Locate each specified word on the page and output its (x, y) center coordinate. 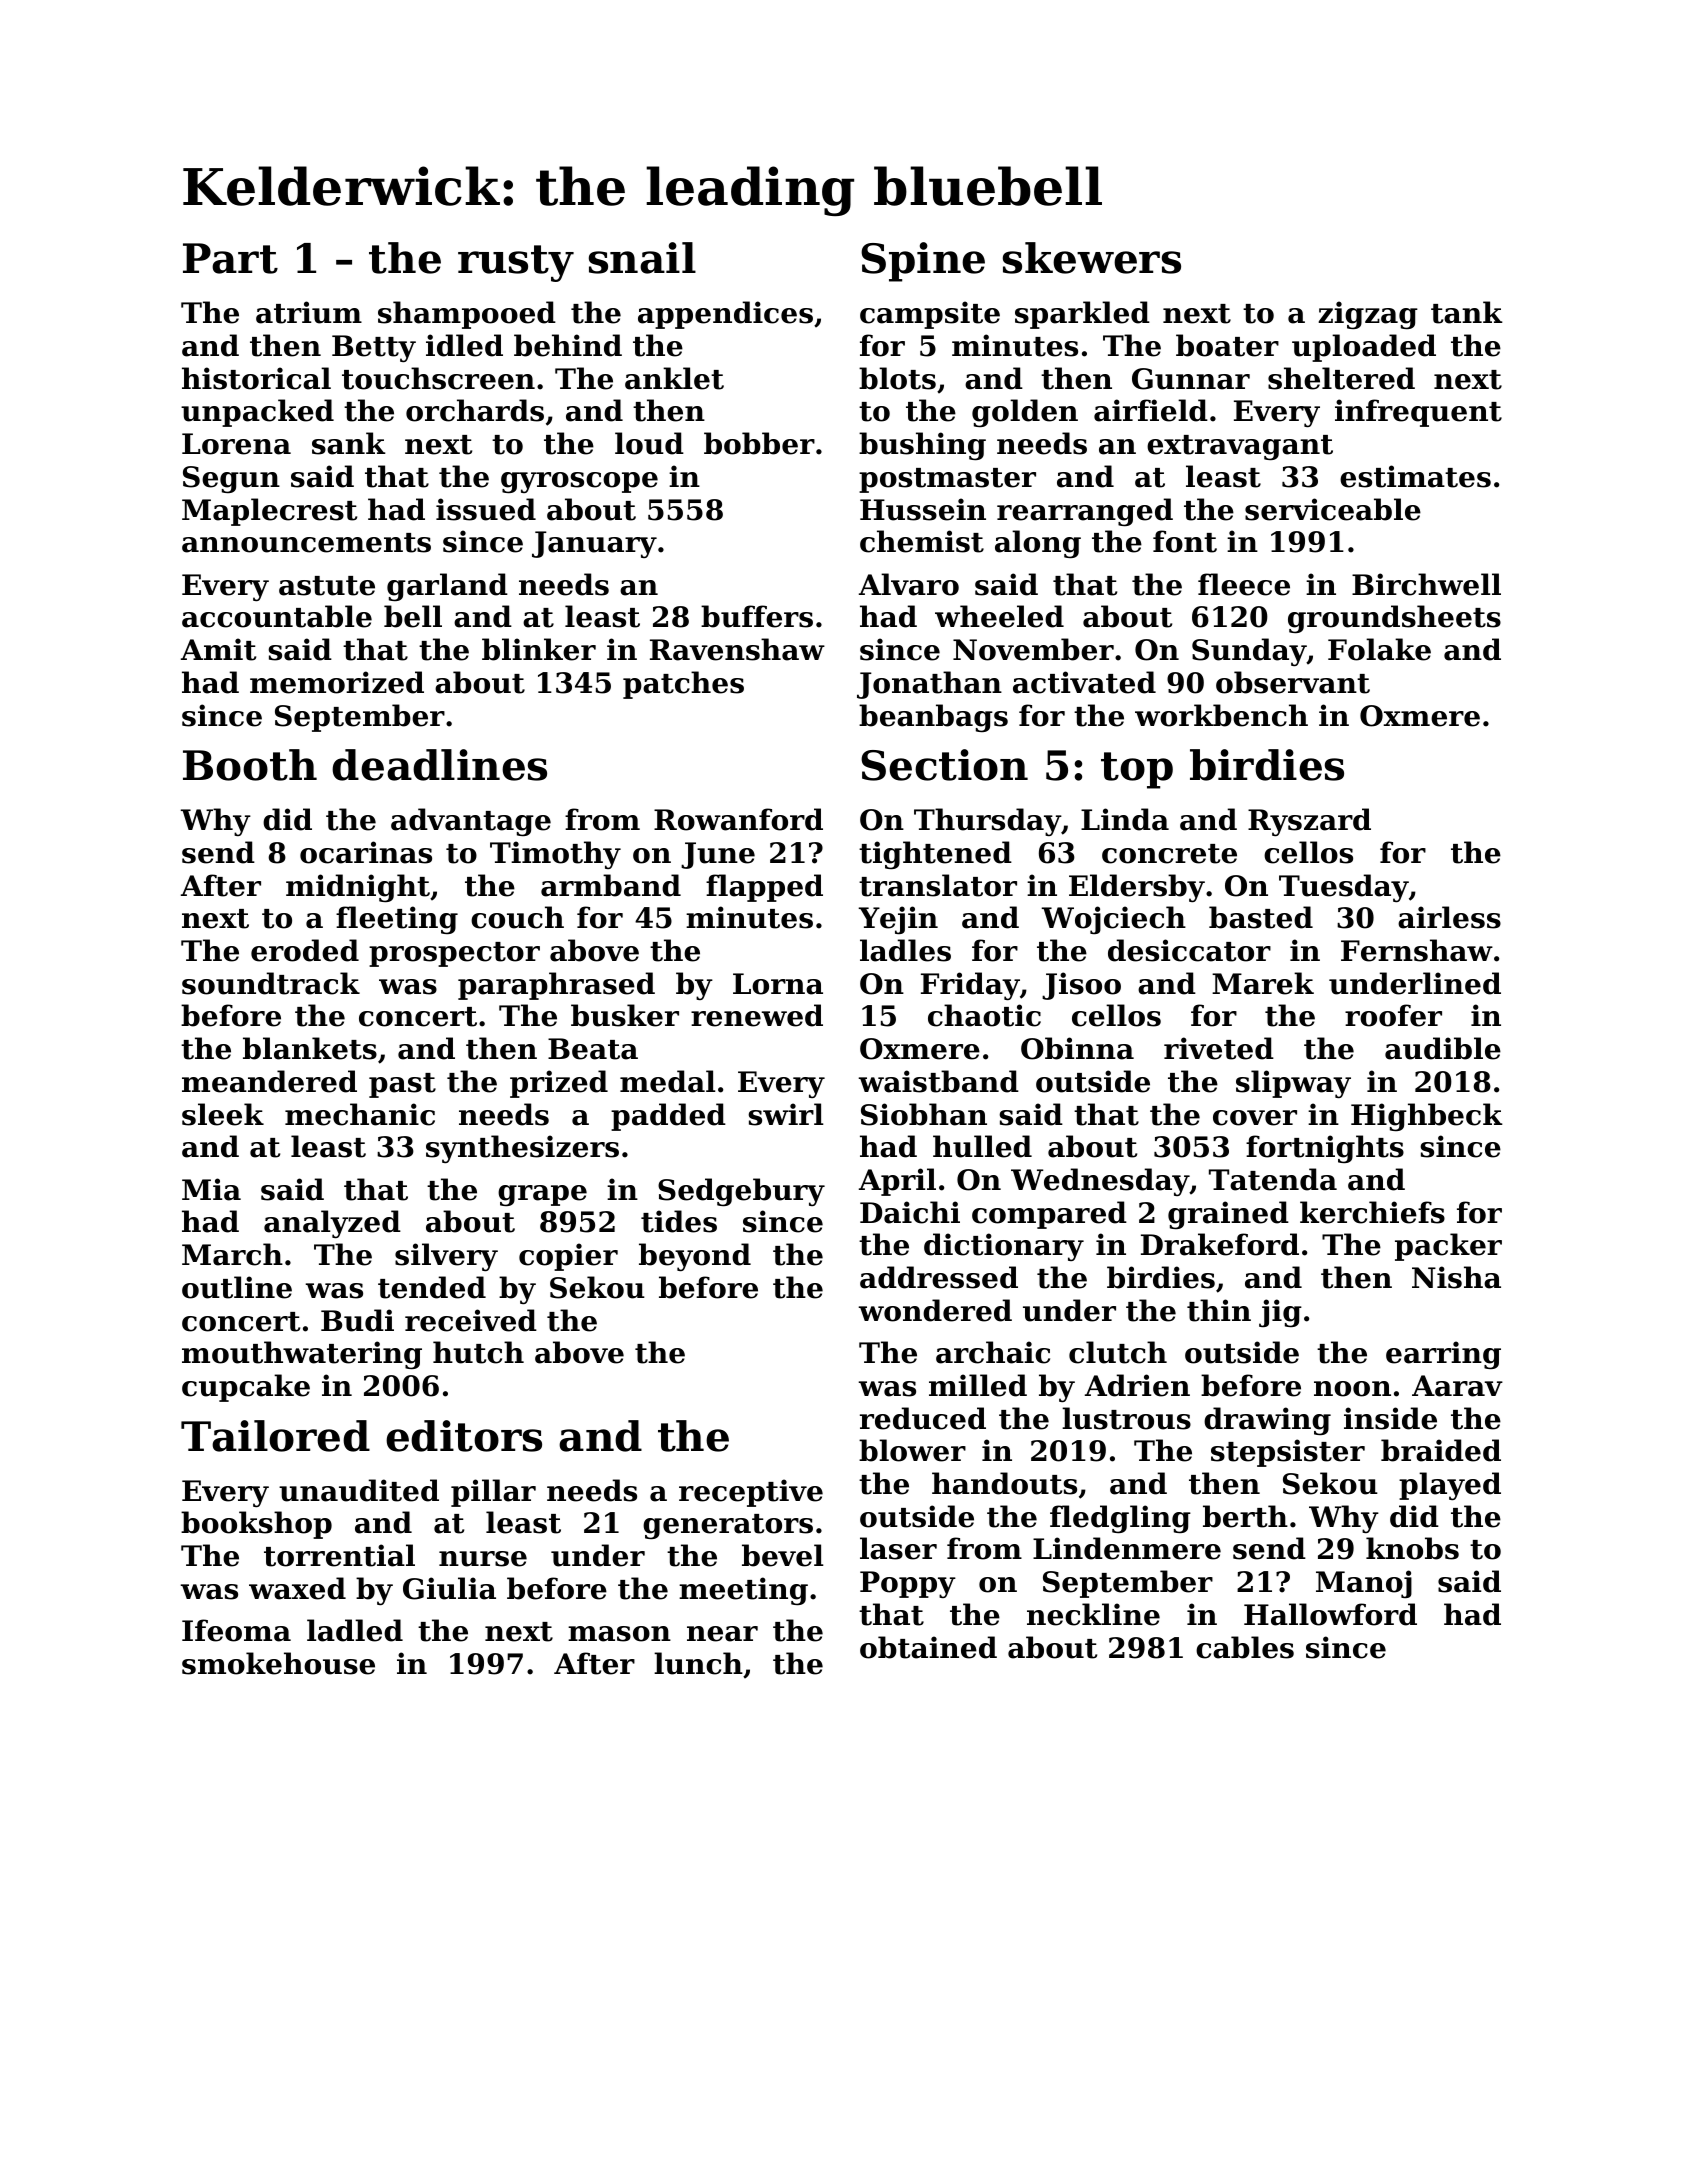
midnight (358, 888)
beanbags (933, 718)
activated (1084, 682)
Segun (231, 479)
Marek (1263, 983)
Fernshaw (1417, 950)
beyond (695, 1257)
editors (464, 1436)
